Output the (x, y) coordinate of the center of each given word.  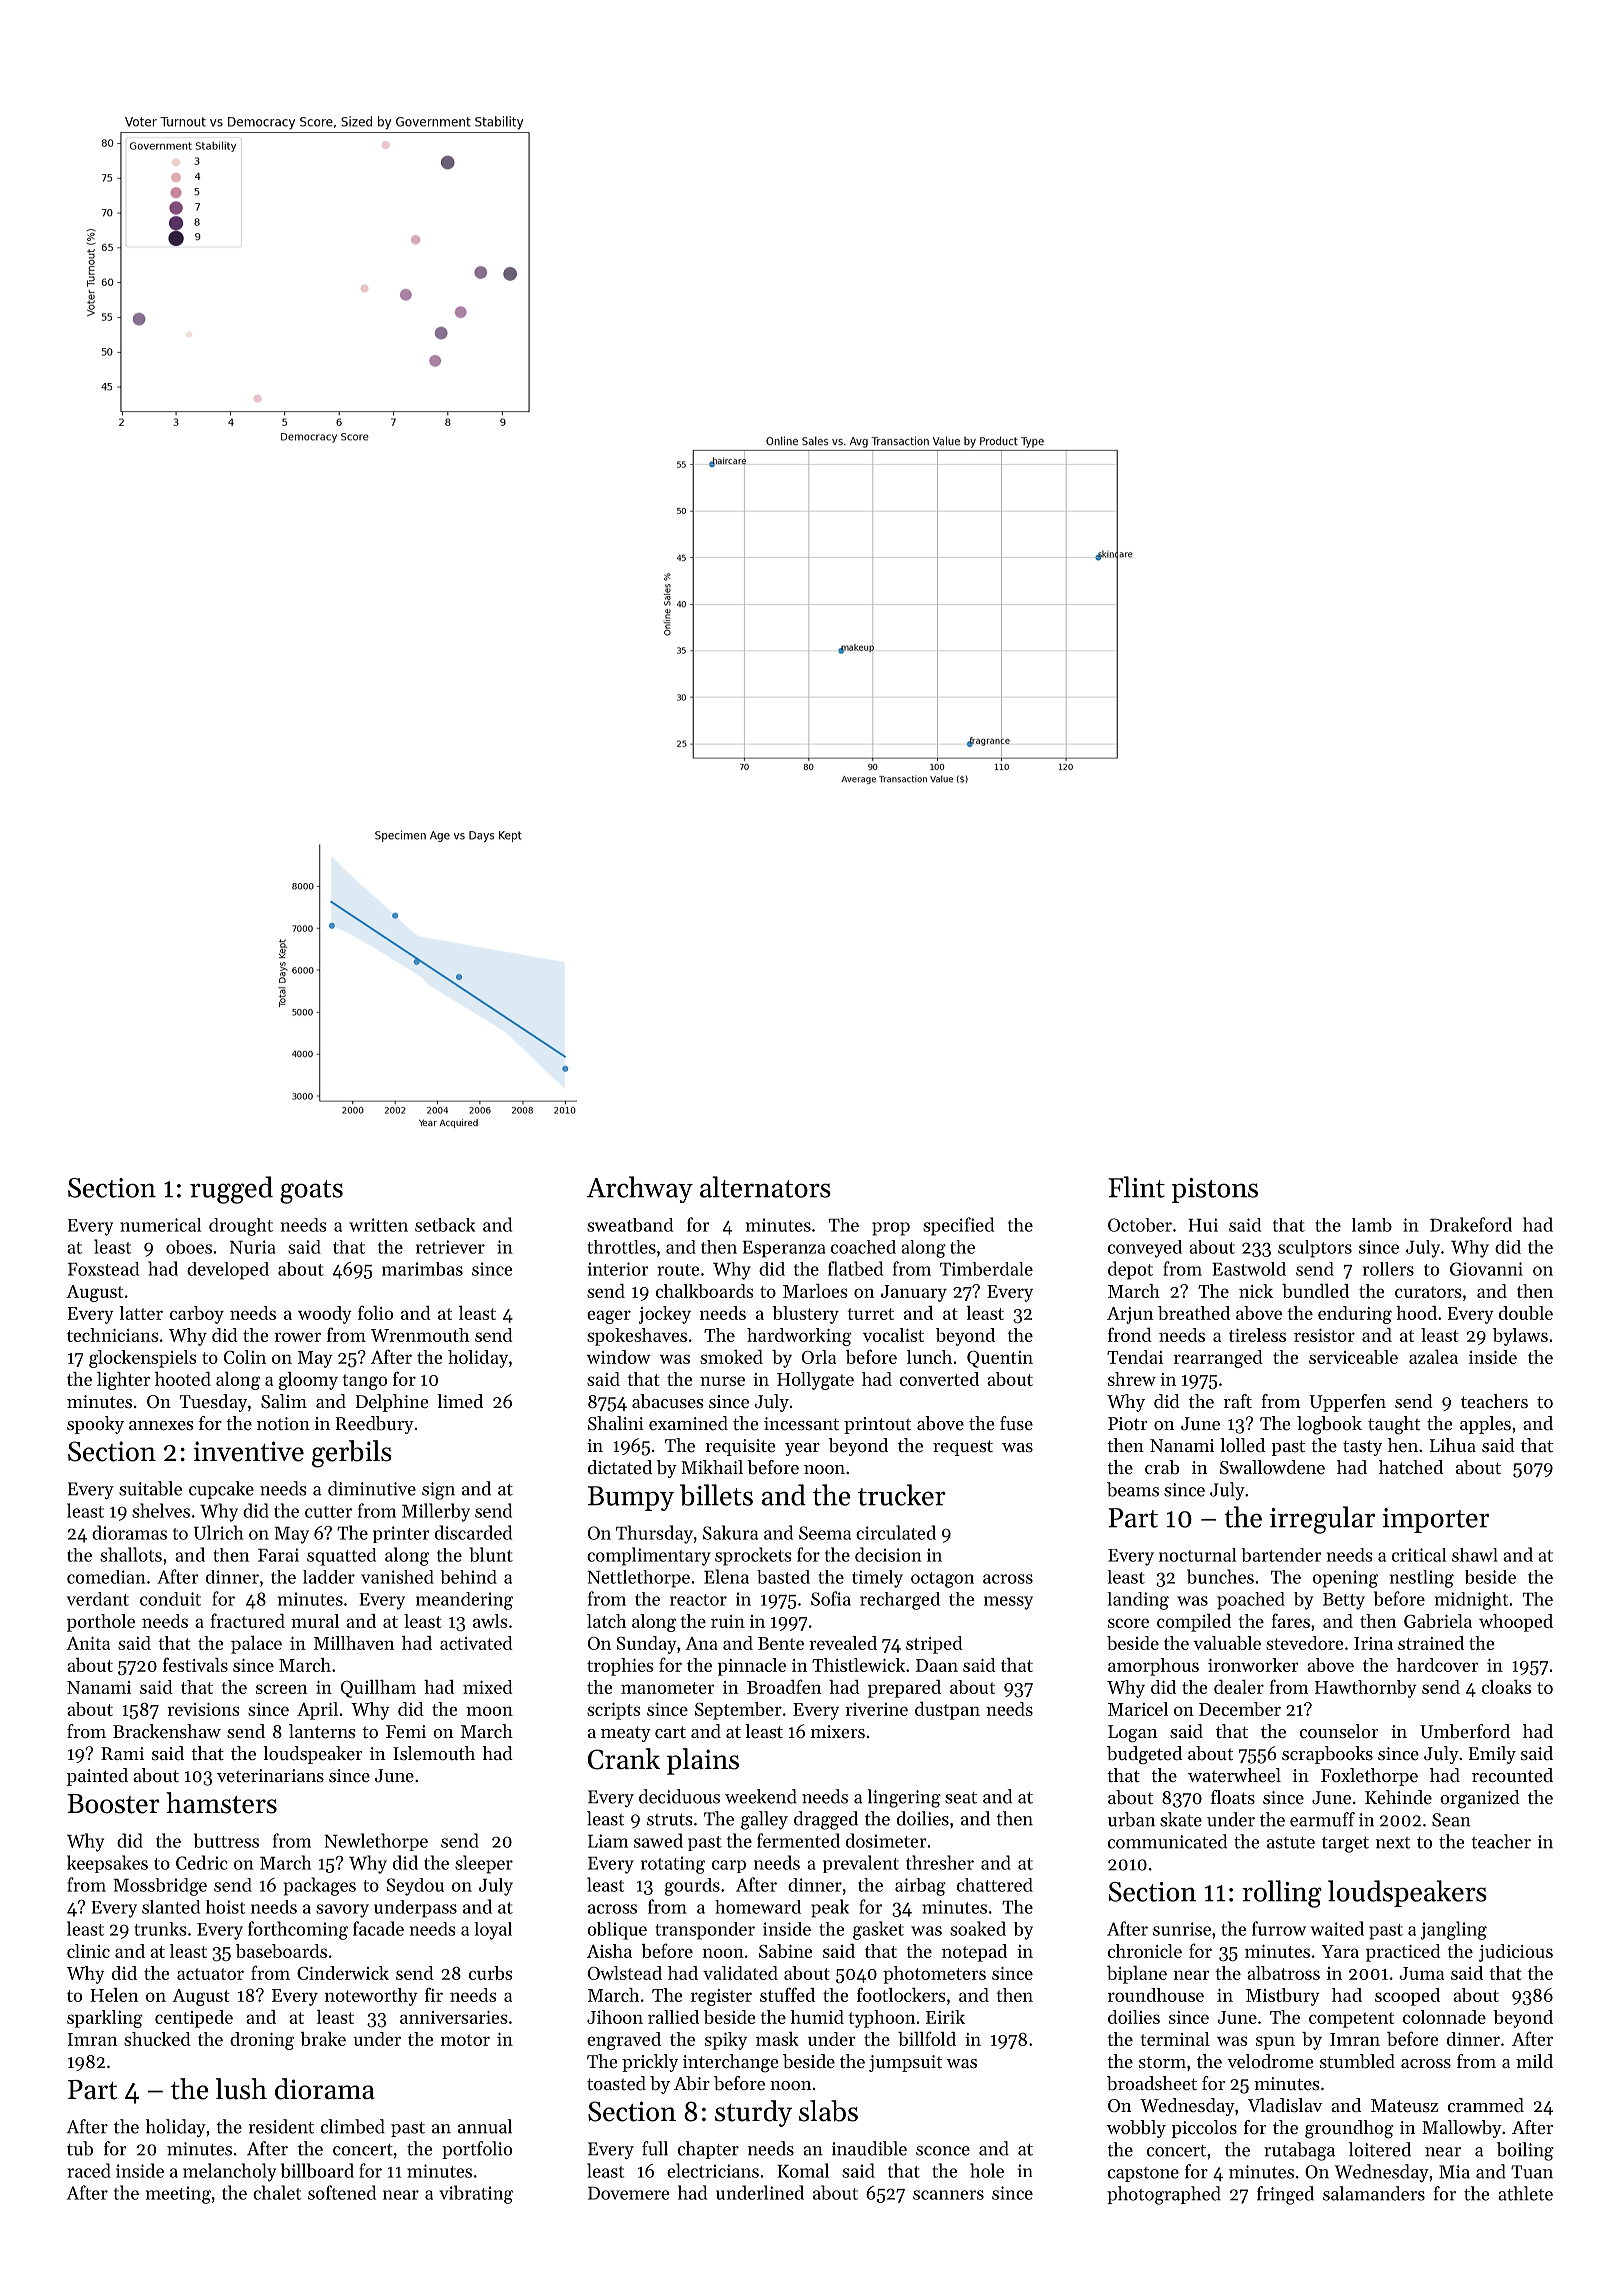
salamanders (1374, 2193)
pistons (1214, 1190)
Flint (1137, 1187)
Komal (803, 2170)
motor (465, 2040)
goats (311, 1192)
